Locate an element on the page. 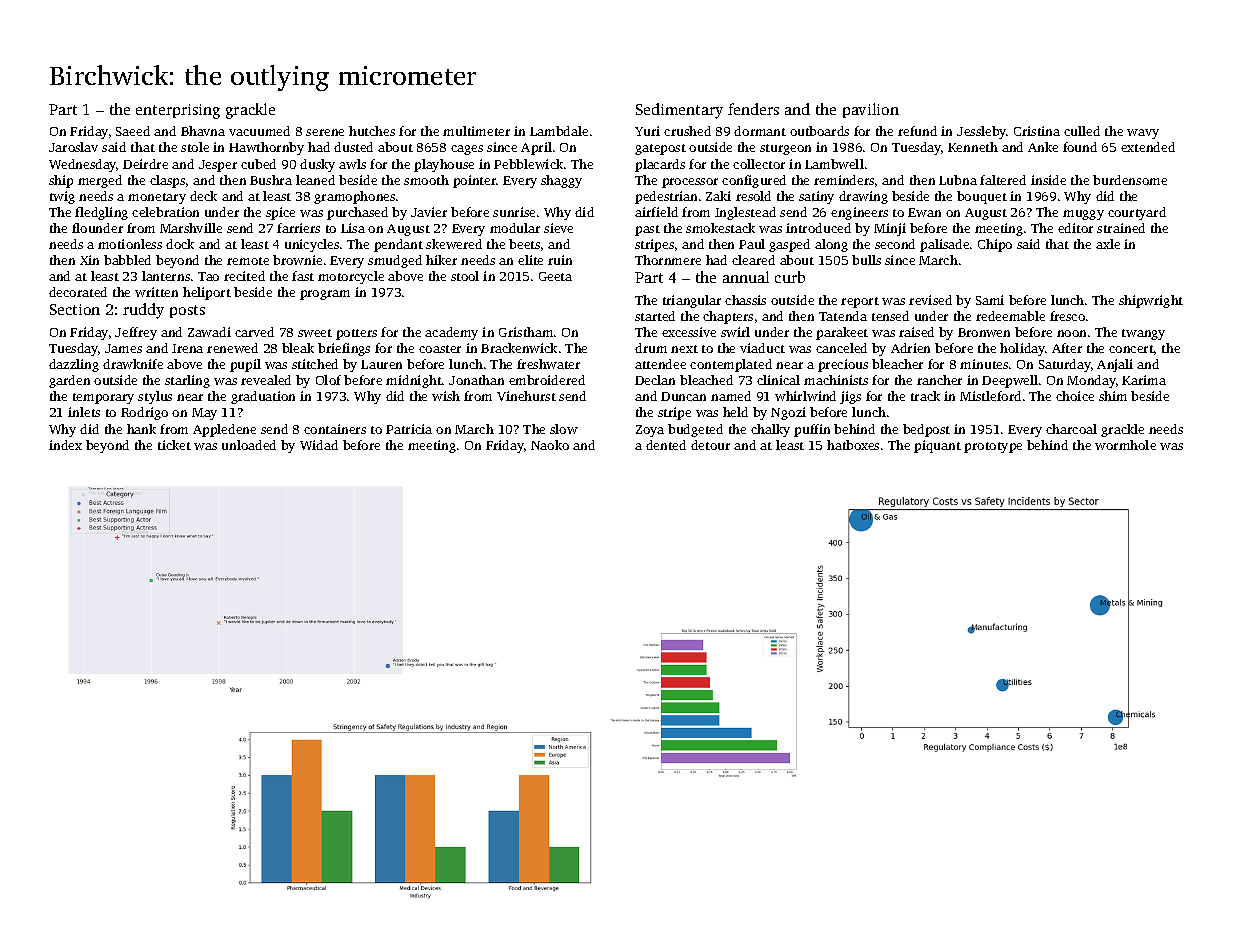 The image size is (1233, 952). wormhole is located at coordinates (1125, 445).
